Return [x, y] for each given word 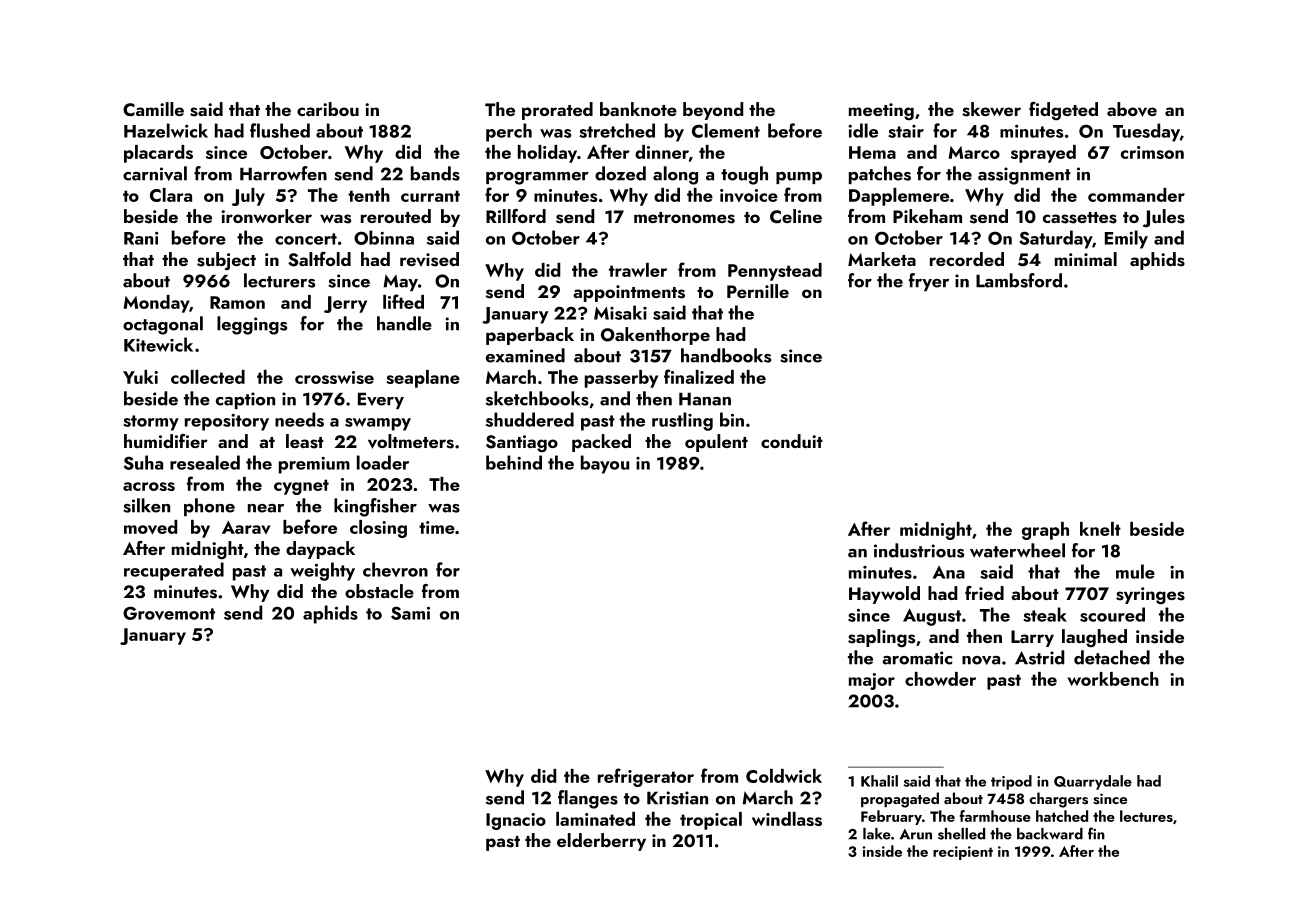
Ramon [237, 302]
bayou [605, 464]
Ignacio [516, 821]
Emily [1126, 239]
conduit [792, 441]
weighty [322, 571]
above [1132, 109]
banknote [638, 109]
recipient [963, 853]
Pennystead [775, 272]
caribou [328, 109]
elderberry [601, 842]
